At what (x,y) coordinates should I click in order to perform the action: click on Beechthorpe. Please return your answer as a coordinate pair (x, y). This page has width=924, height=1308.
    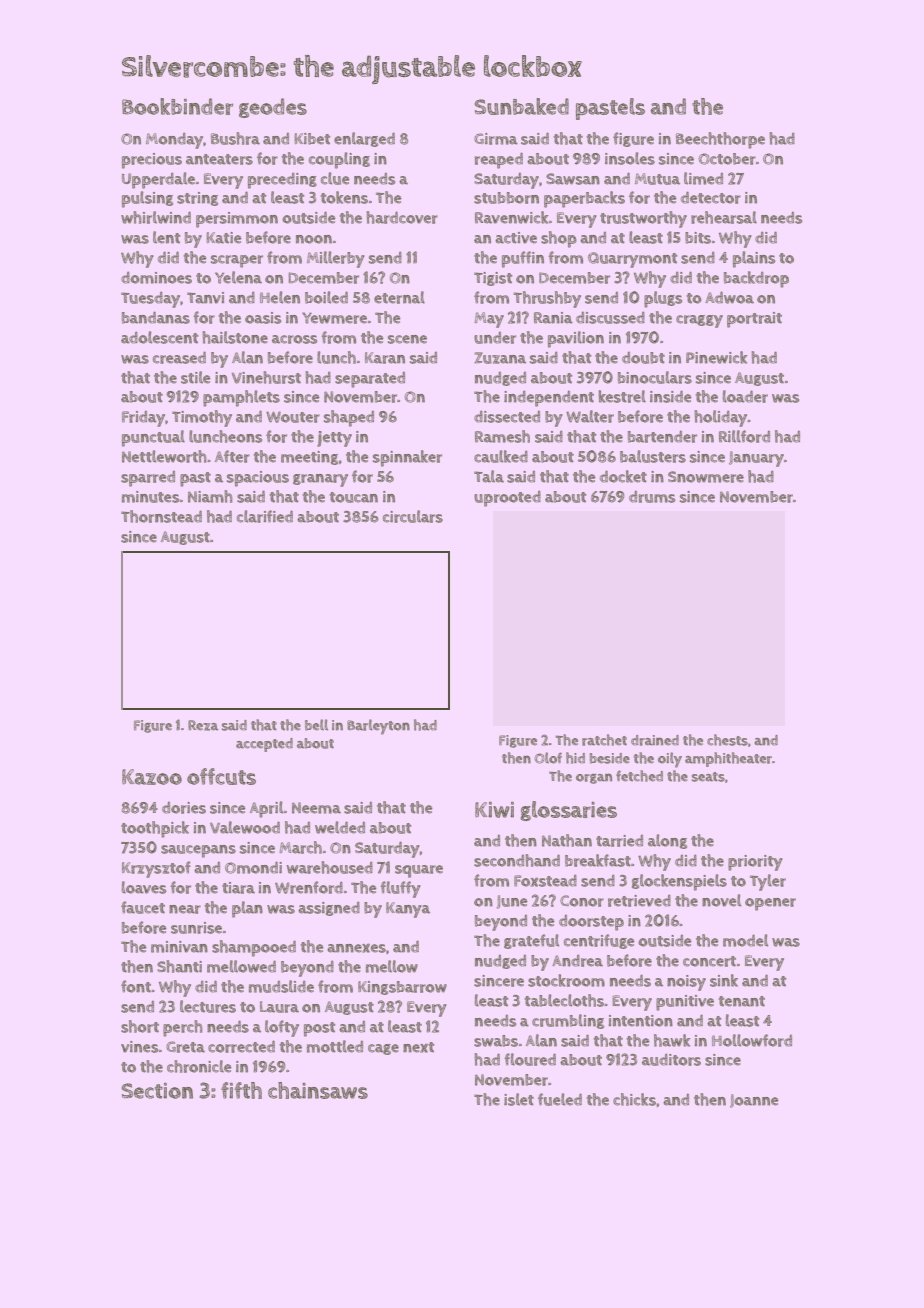
    Looking at the image, I should click on (720, 140).
